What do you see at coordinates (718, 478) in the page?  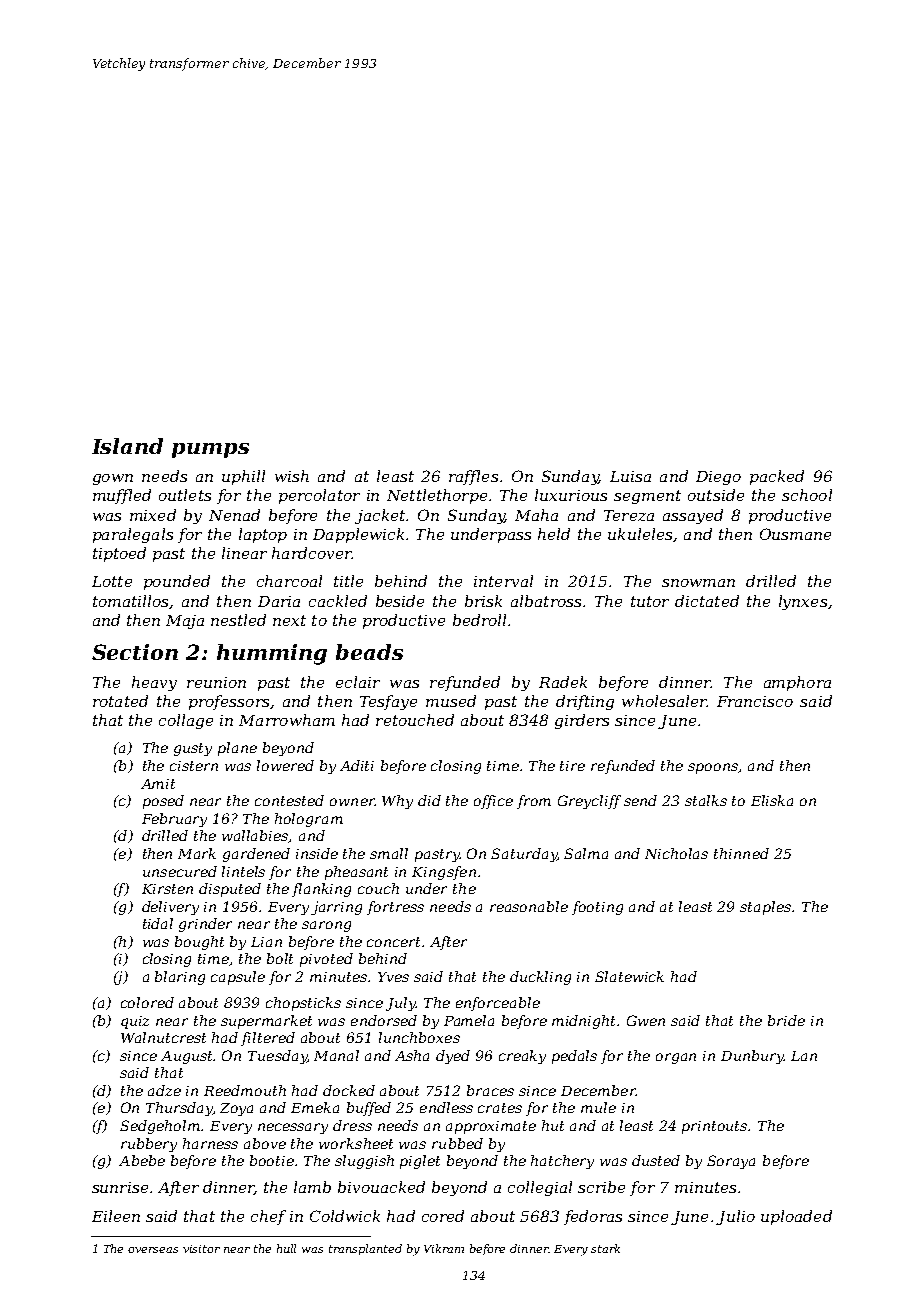 I see `Diego` at bounding box center [718, 478].
